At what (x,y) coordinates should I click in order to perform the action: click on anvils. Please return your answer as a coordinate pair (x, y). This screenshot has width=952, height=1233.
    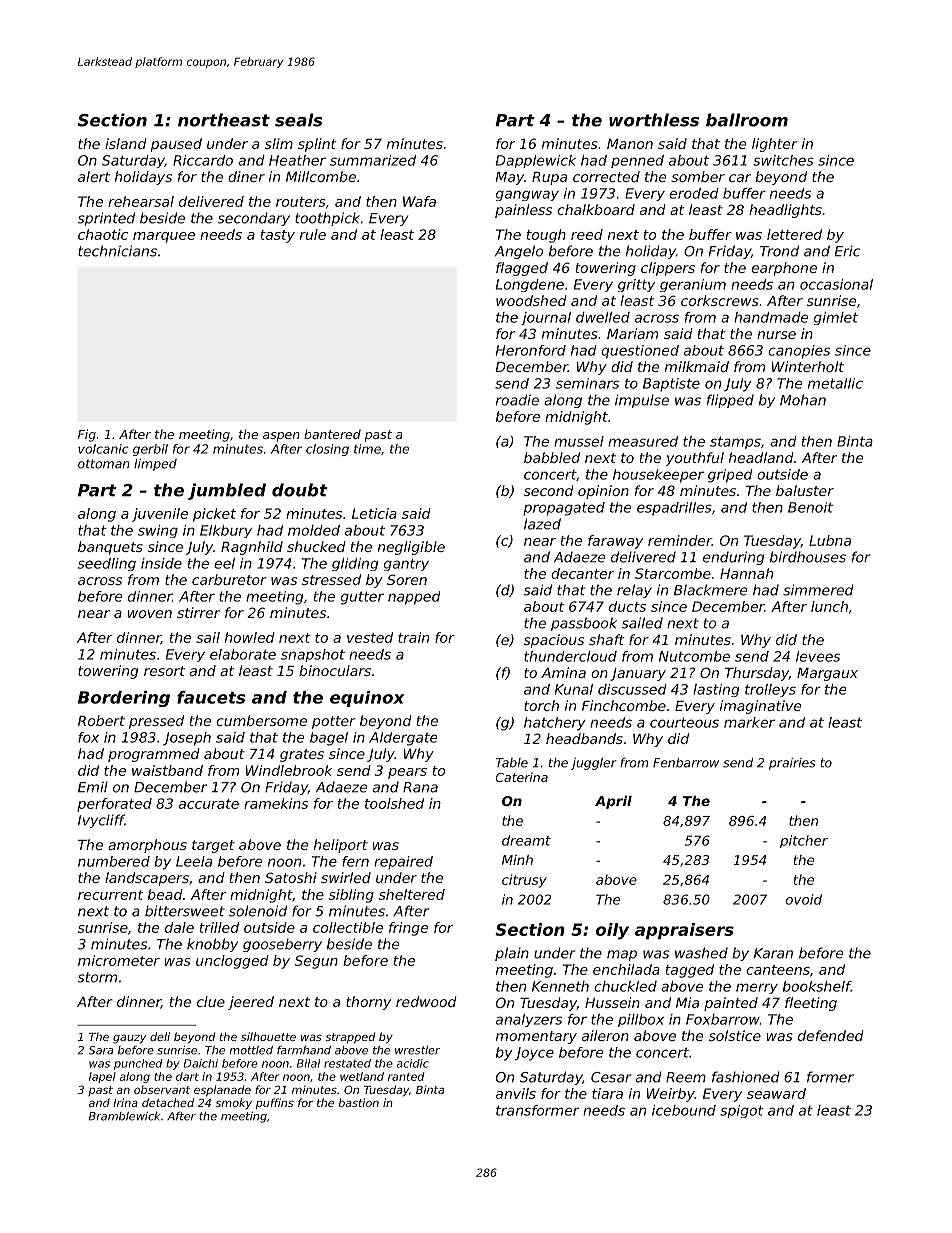
    Looking at the image, I should click on (516, 1093).
